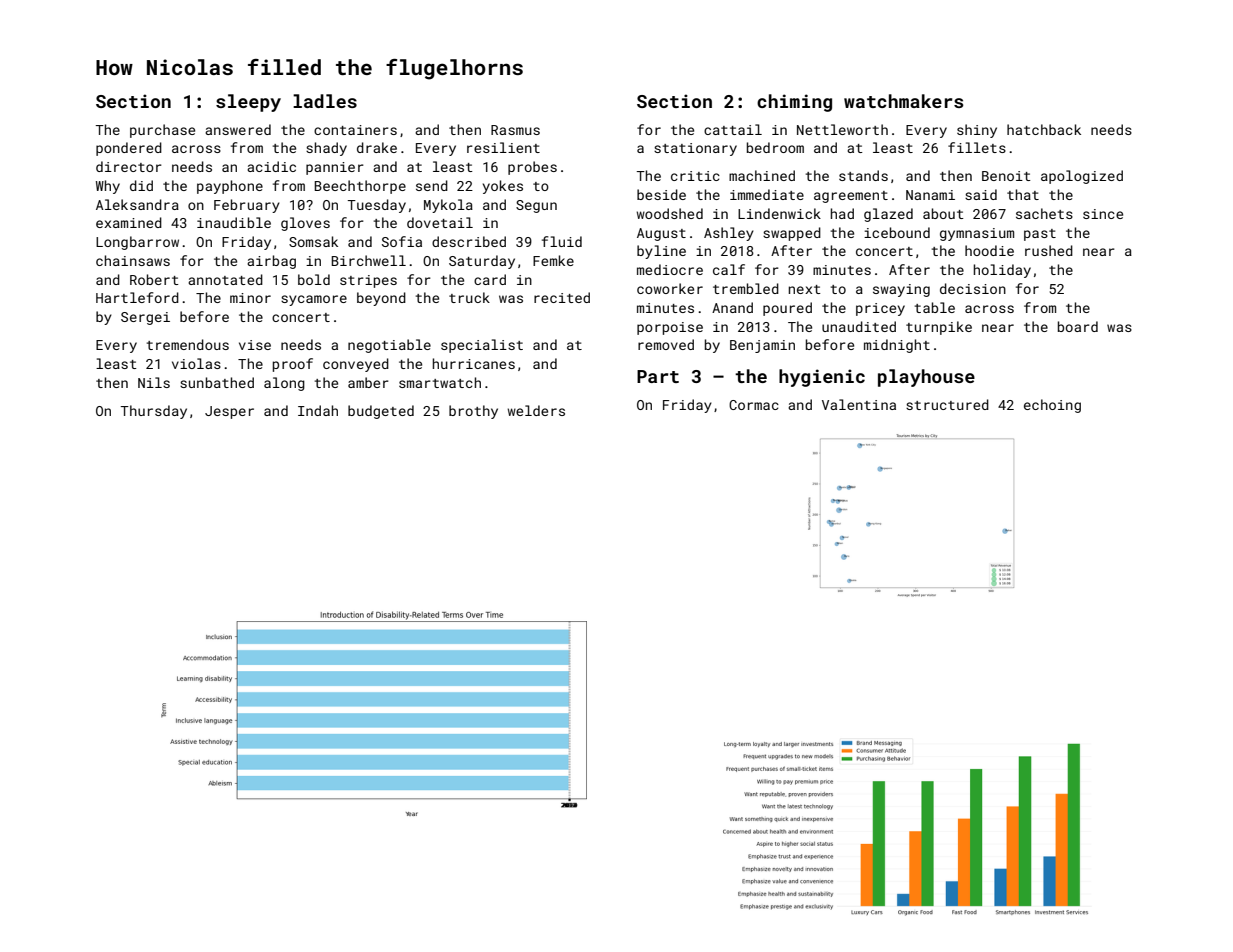 This page has height=952, width=1233. What do you see at coordinates (775, 147) in the page?
I see `bedroom` at bounding box center [775, 147].
